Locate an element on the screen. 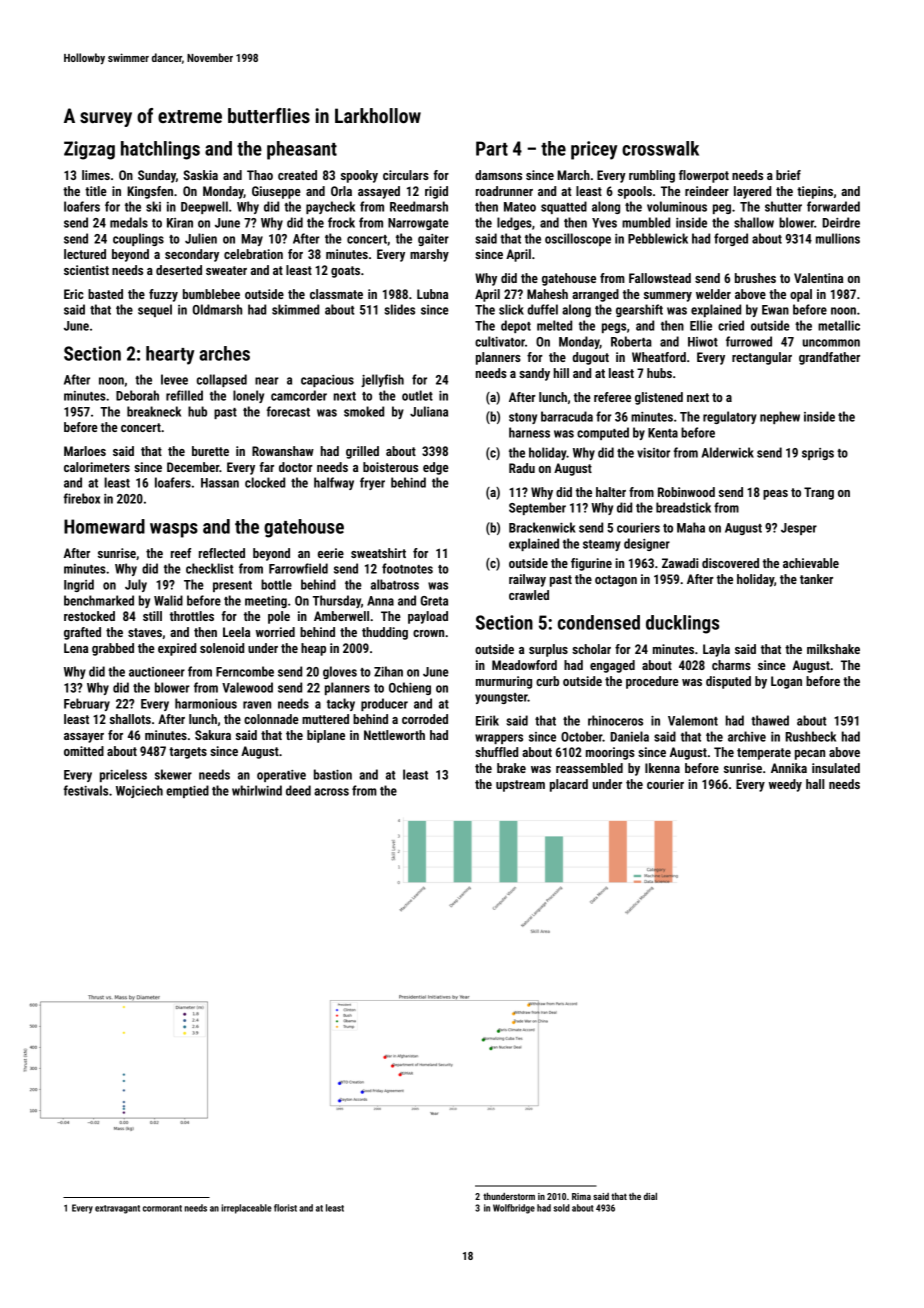  rumbling is located at coordinates (652, 176).
